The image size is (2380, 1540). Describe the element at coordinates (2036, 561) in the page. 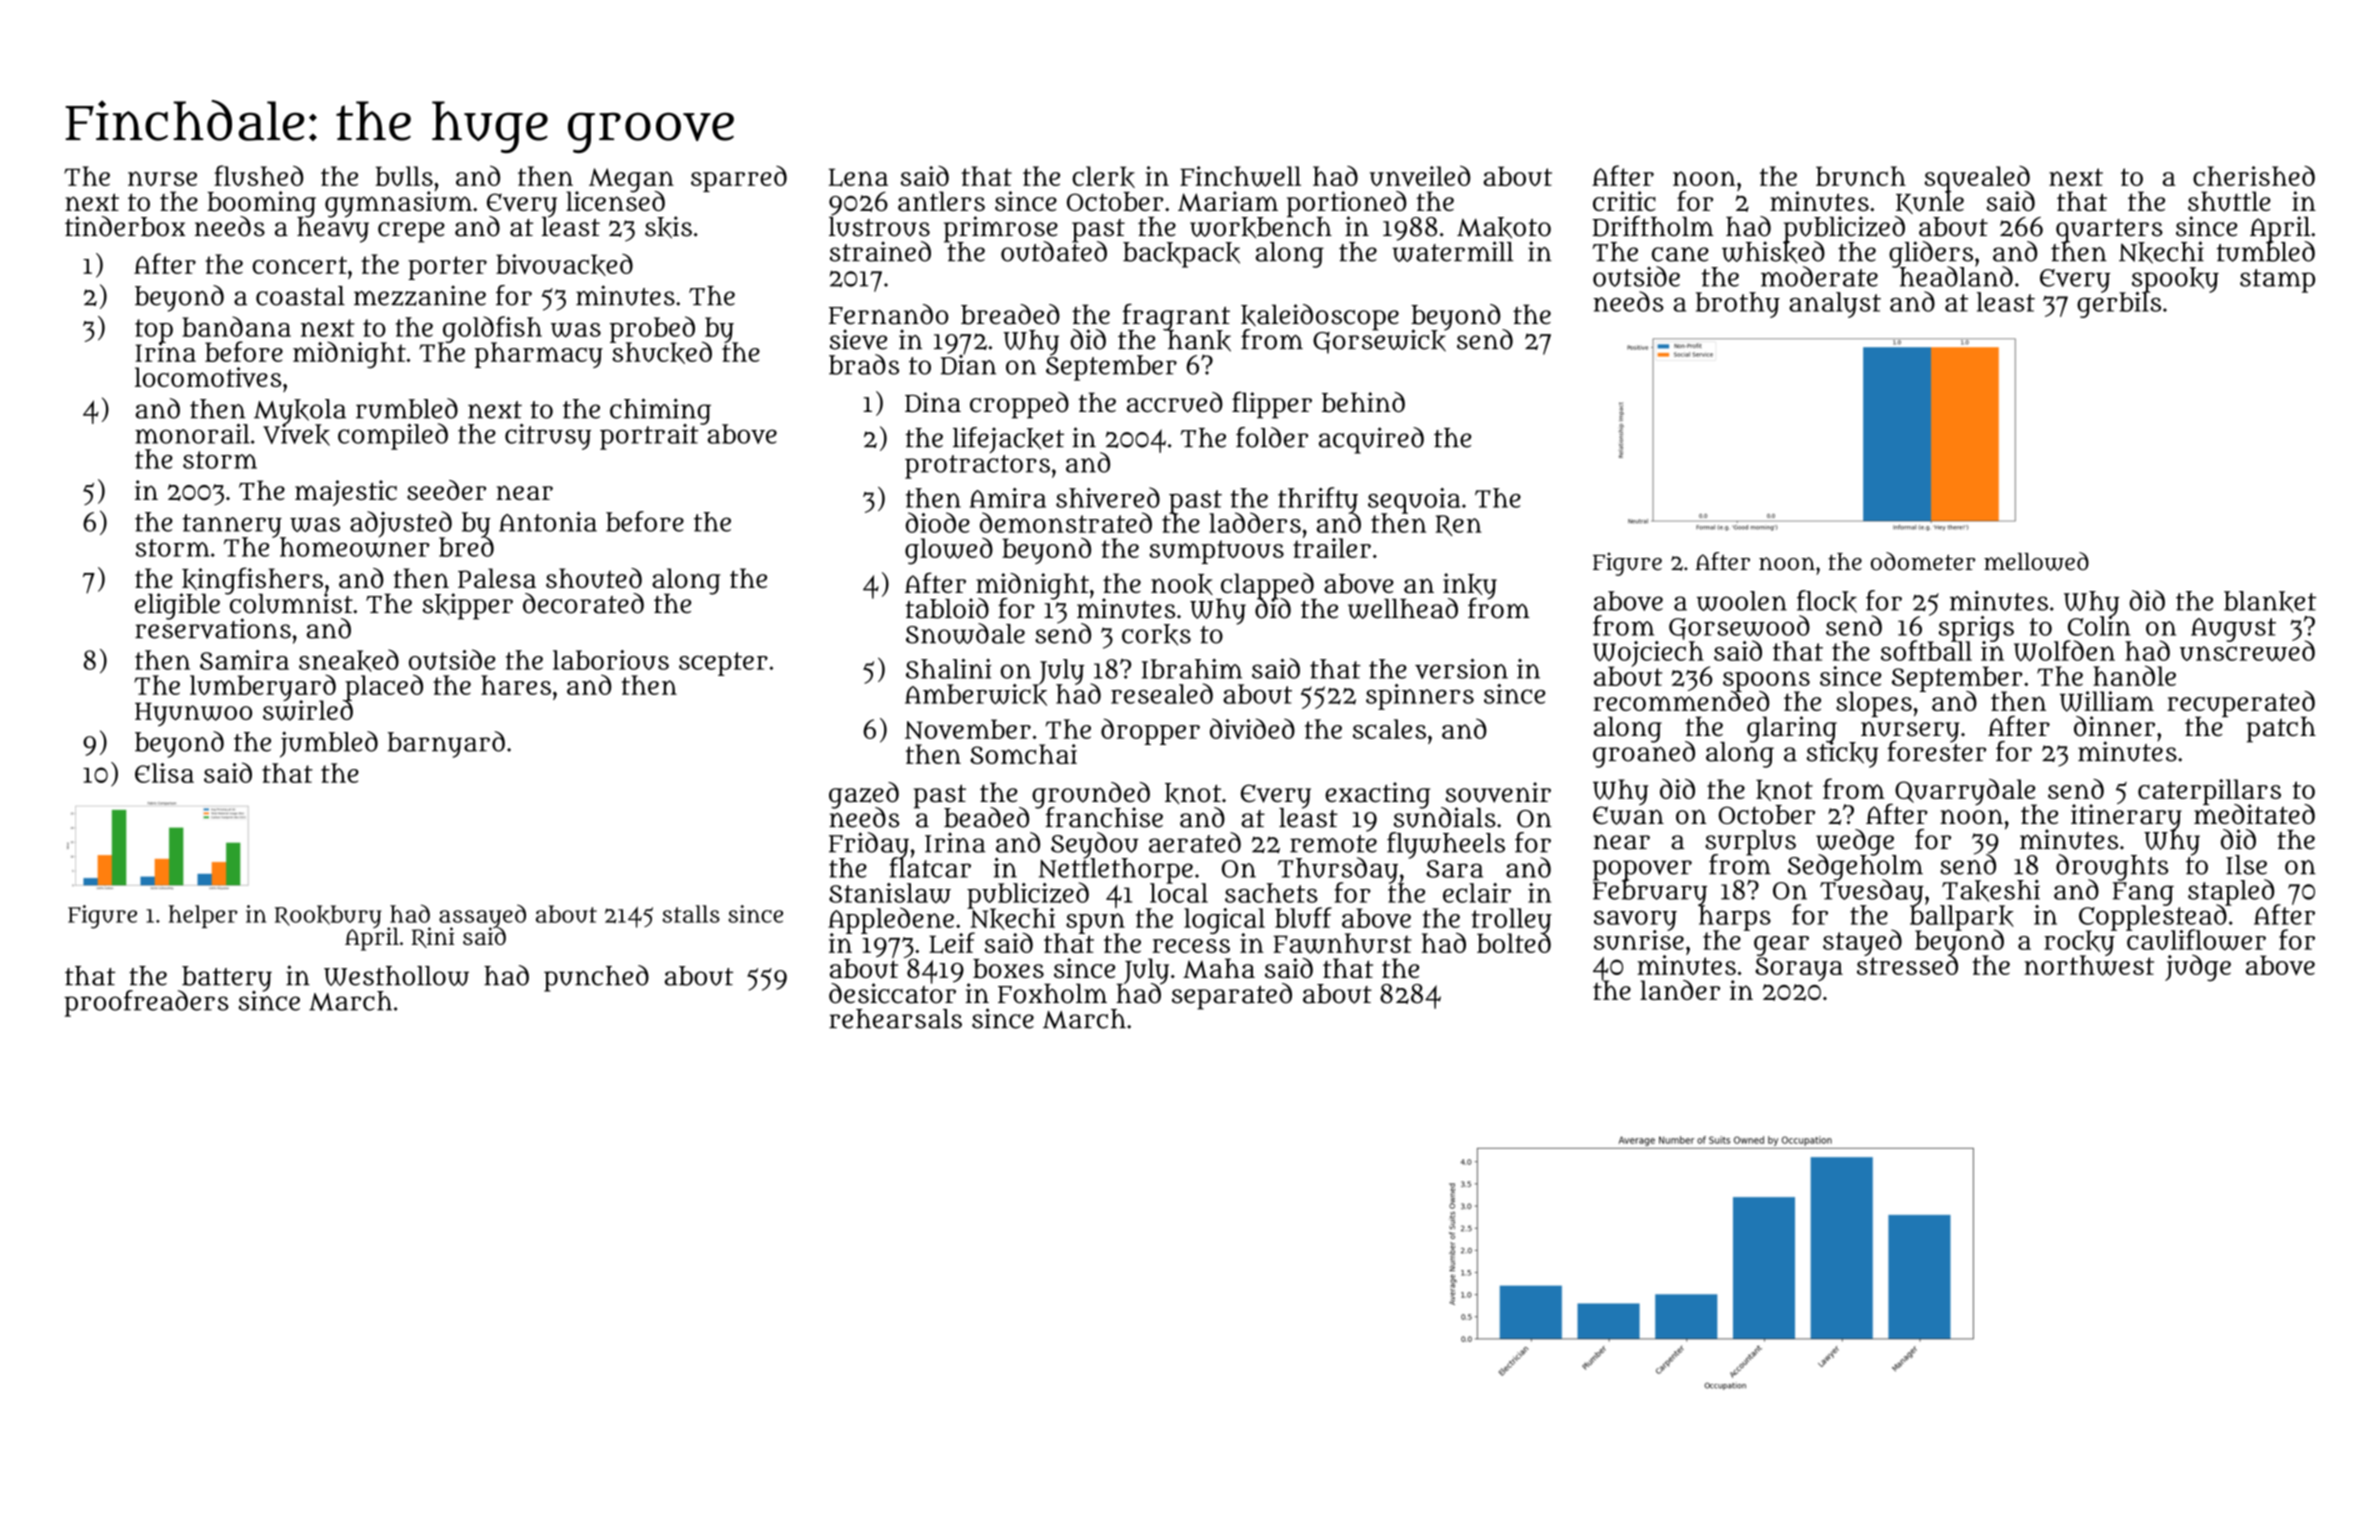

I see `mellowed` at that location.
